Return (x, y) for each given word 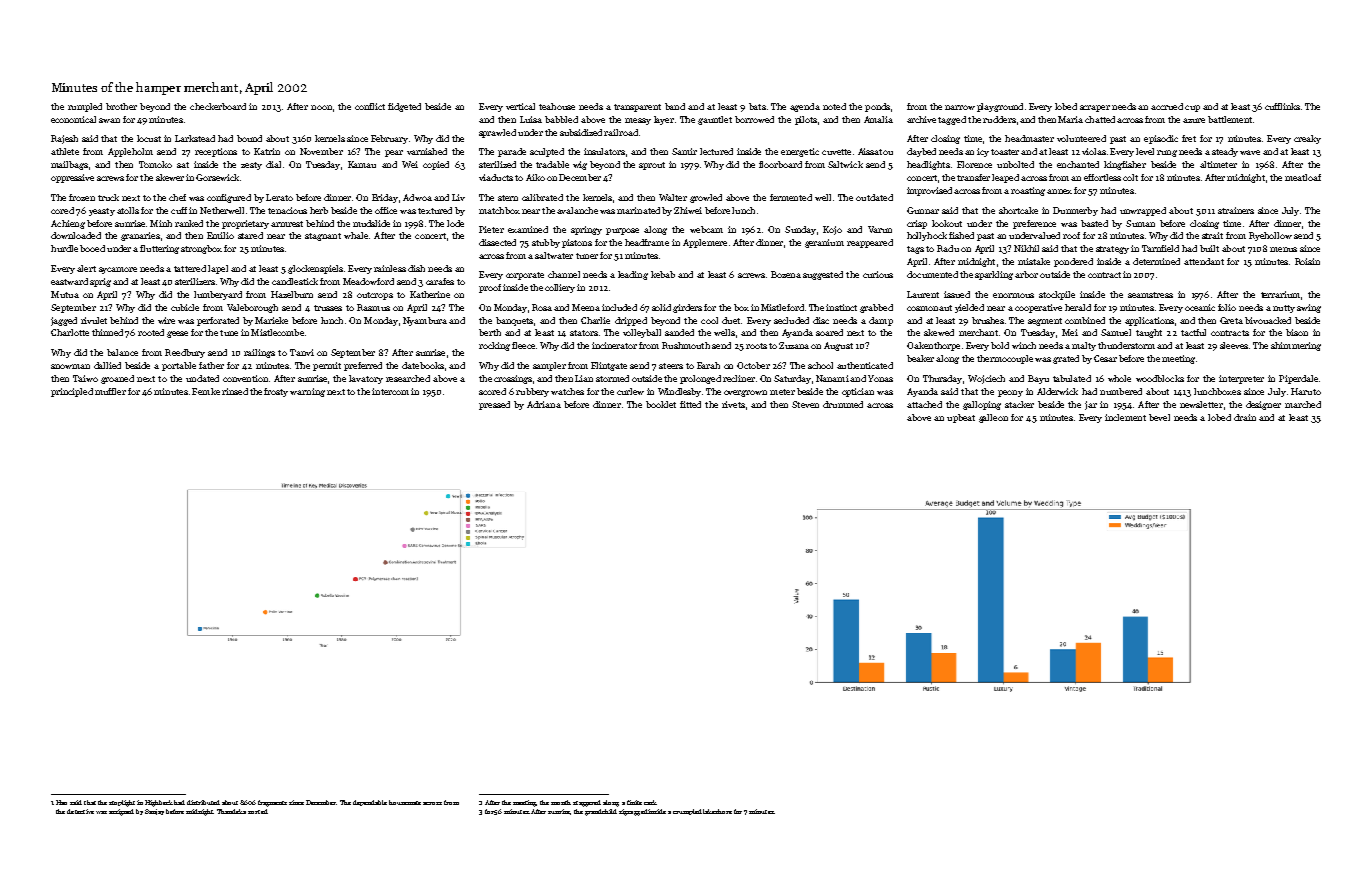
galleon (993, 418)
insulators (604, 151)
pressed (494, 405)
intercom (390, 391)
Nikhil (1026, 248)
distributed (203, 802)
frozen (82, 197)
